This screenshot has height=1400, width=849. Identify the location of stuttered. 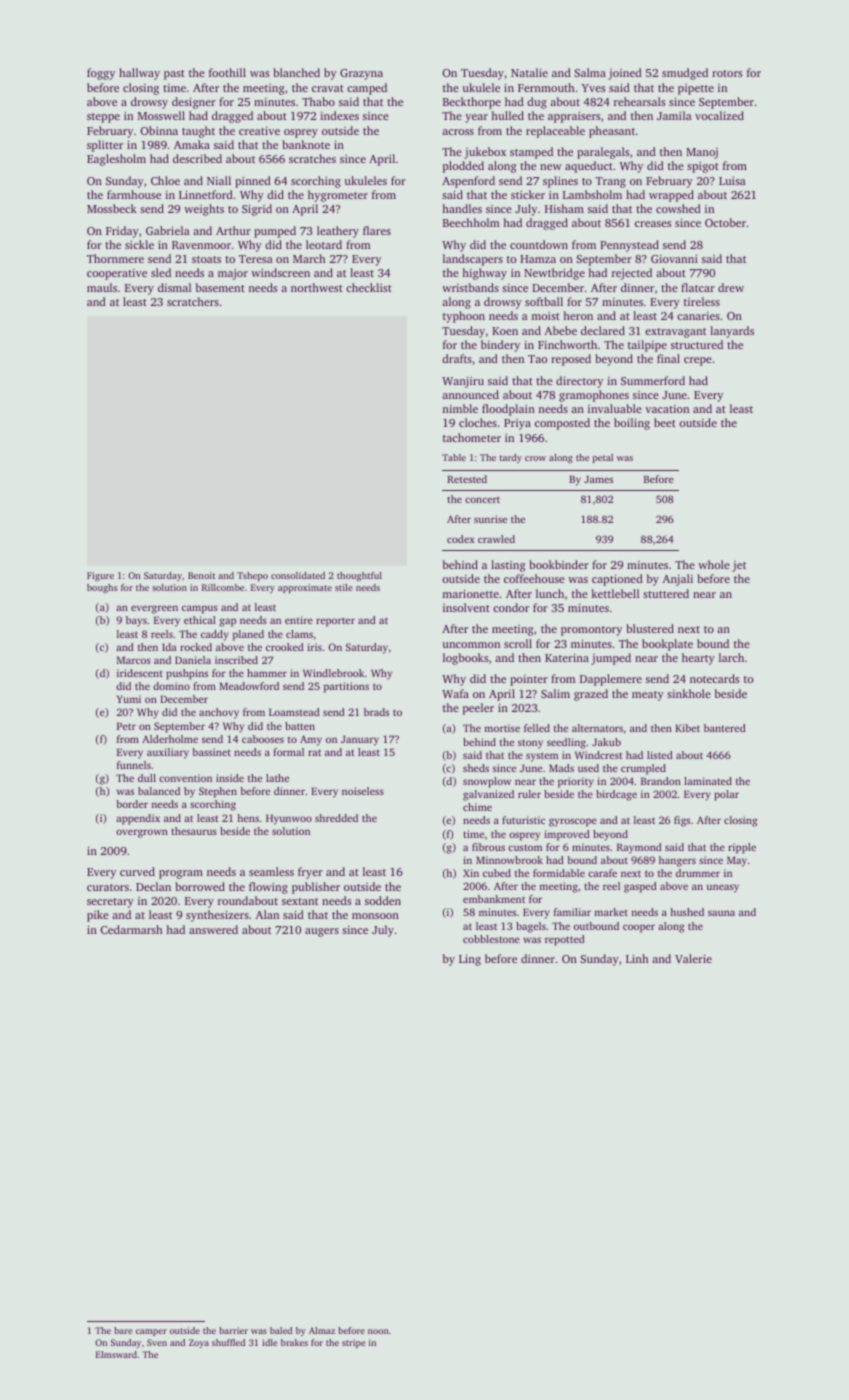
(666, 593).
